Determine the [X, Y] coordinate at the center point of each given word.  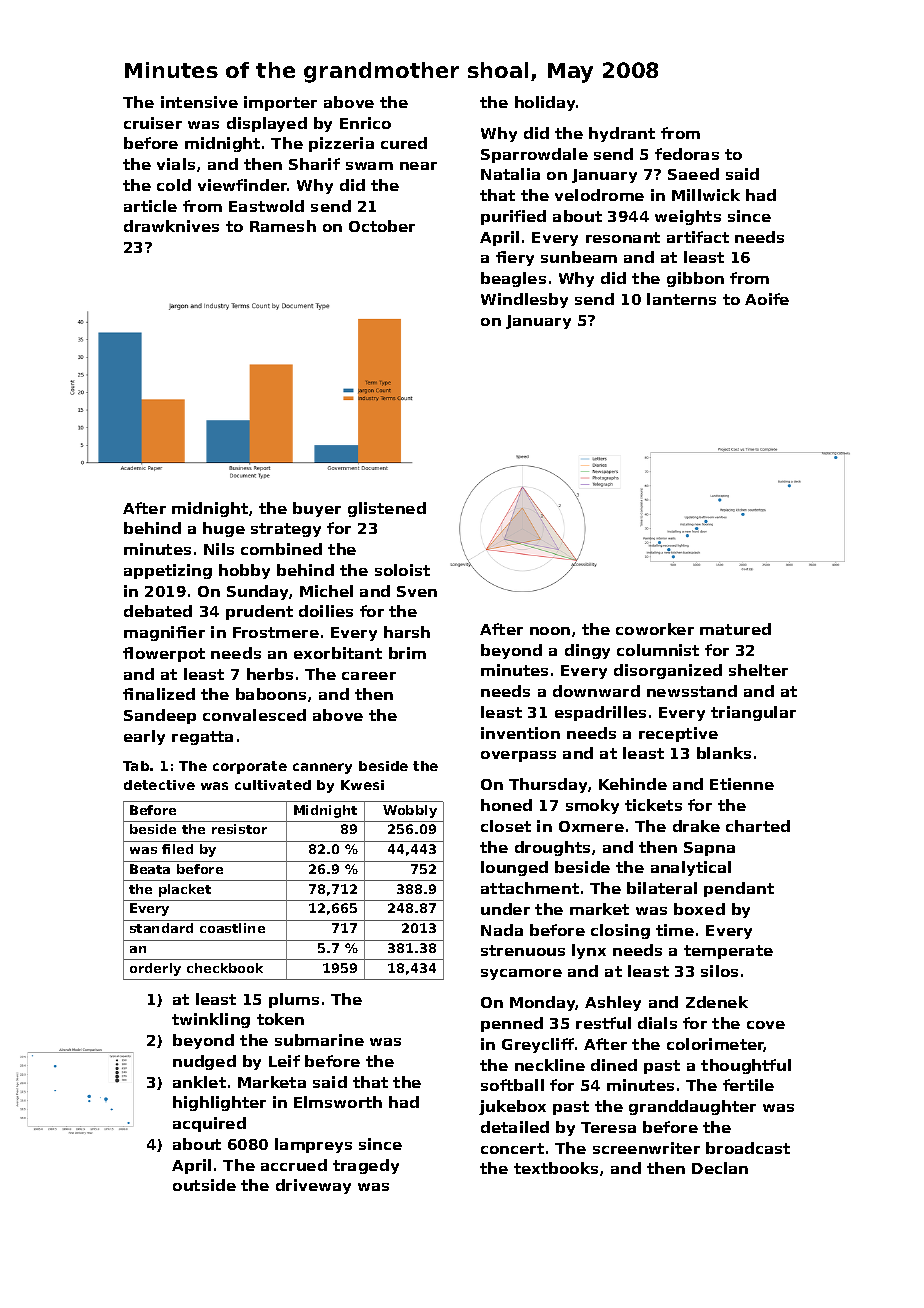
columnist [658, 650]
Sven [417, 591]
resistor [239, 829]
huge [224, 529]
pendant [739, 889]
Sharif [314, 164]
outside [204, 1185]
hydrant [622, 134]
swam [369, 166]
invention [520, 733]
